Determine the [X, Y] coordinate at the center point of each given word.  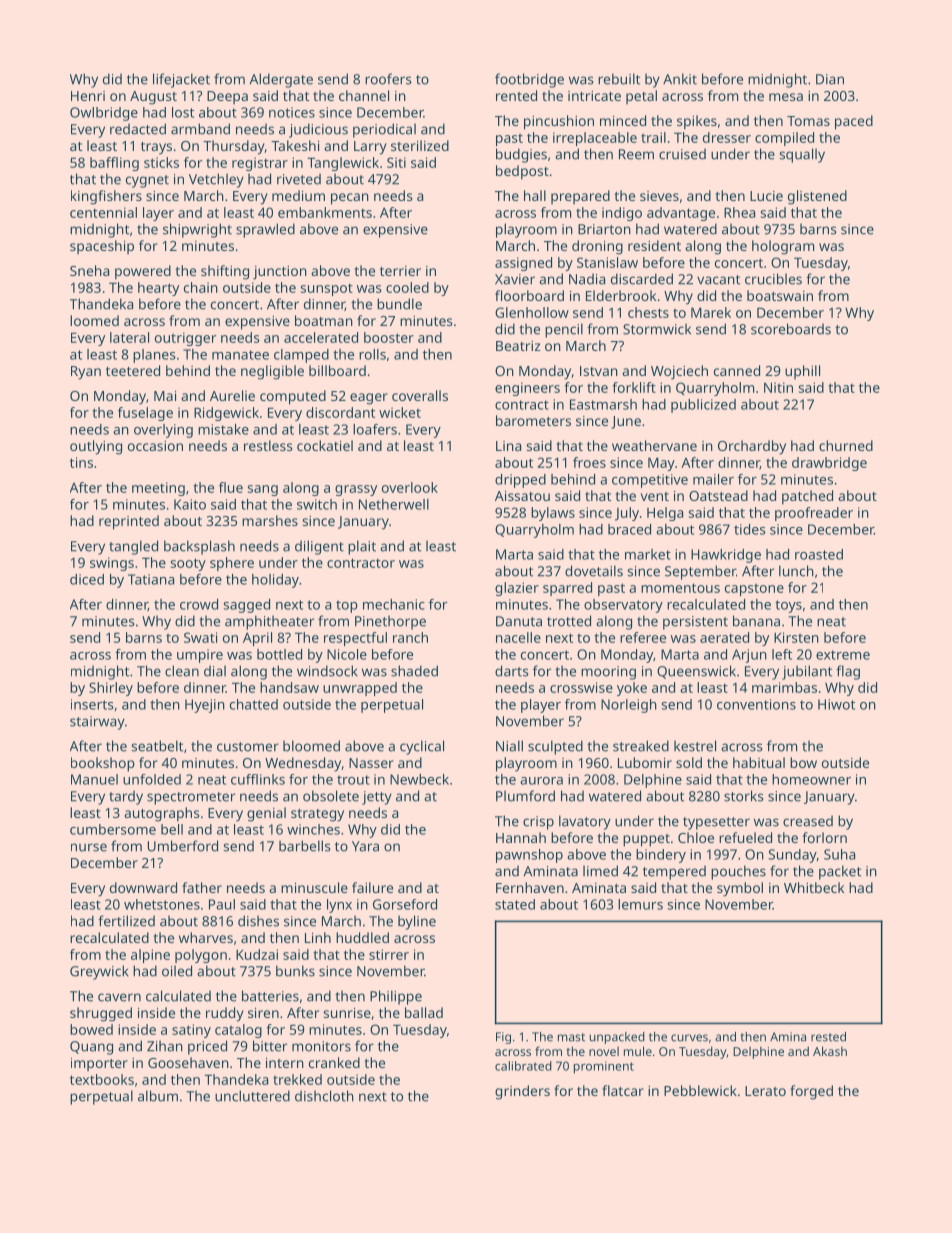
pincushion [559, 122]
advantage [681, 214]
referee [643, 637]
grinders [522, 1092]
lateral [129, 337]
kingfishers [106, 197]
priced [207, 1047]
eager [369, 399]
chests [648, 312]
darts [512, 671]
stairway [97, 723]
